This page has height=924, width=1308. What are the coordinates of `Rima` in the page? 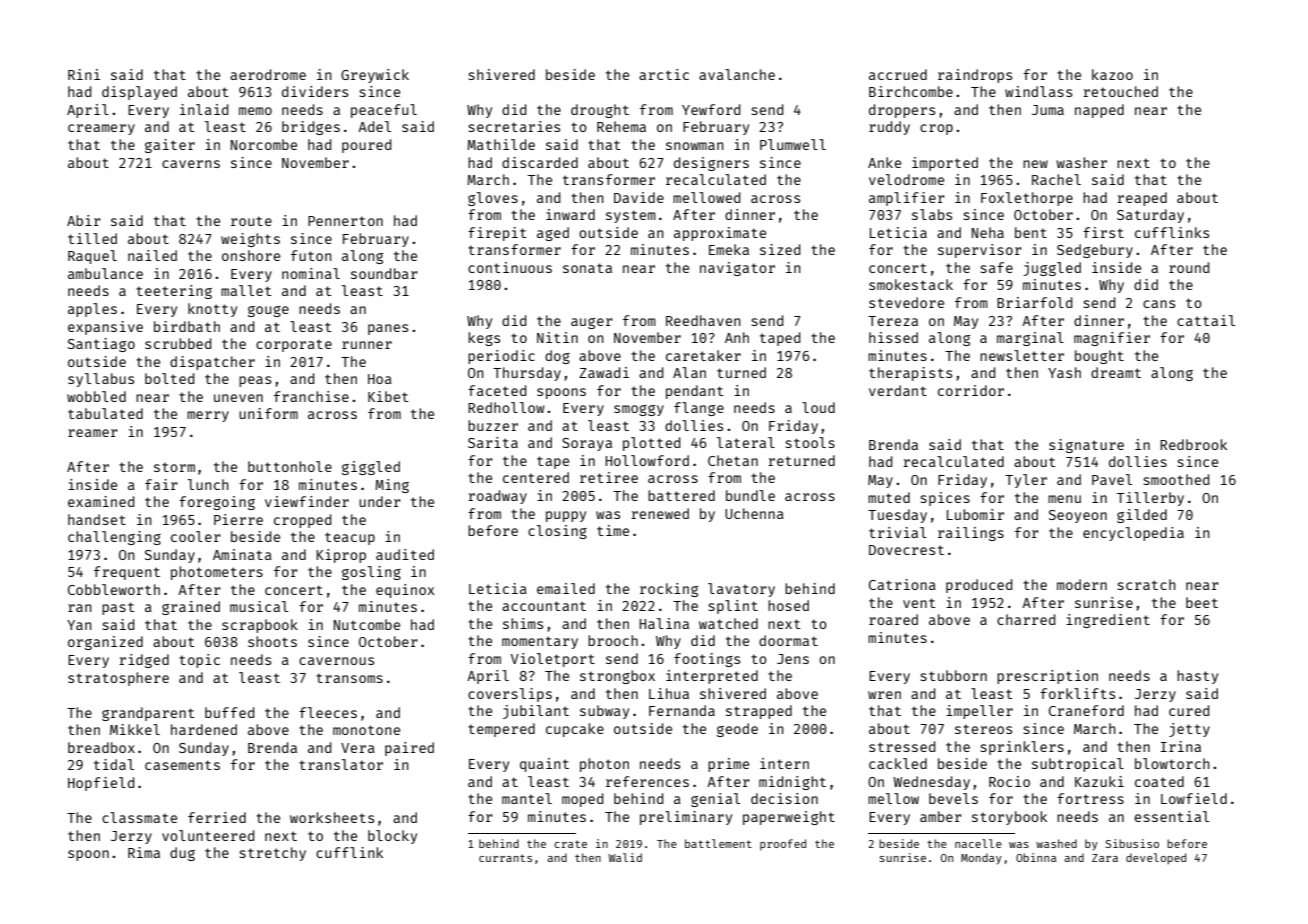 It's located at (144, 852).
